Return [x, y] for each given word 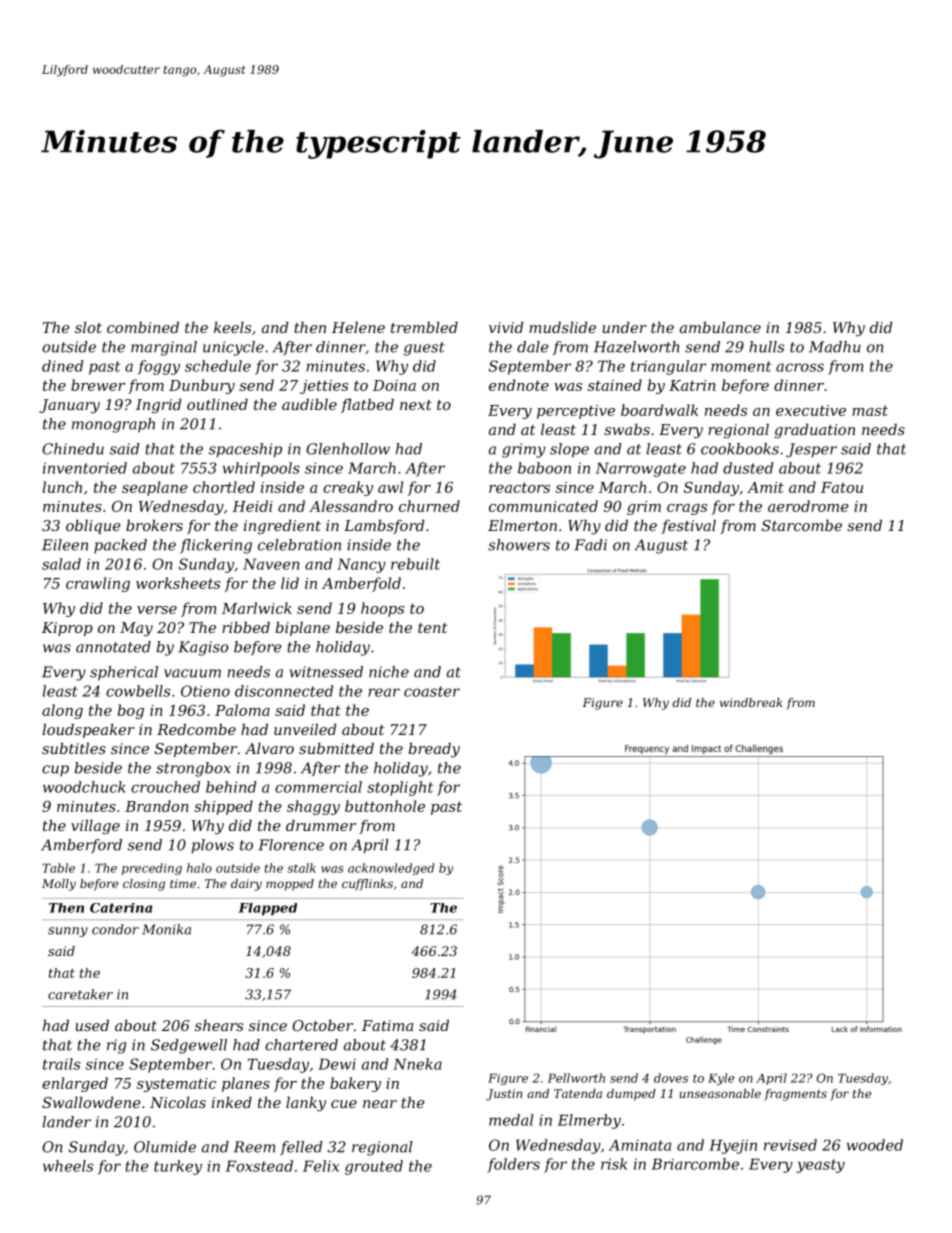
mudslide [562, 327]
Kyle [721, 1079]
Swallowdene [91, 1102]
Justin [504, 1095]
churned [429, 506]
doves [671, 1078]
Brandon [157, 806]
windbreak [751, 702]
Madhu [835, 347]
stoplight [400, 788]
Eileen [65, 545]
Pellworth [576, 1078]
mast [870, 410]
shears [219, 1025]
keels [232, 327]
